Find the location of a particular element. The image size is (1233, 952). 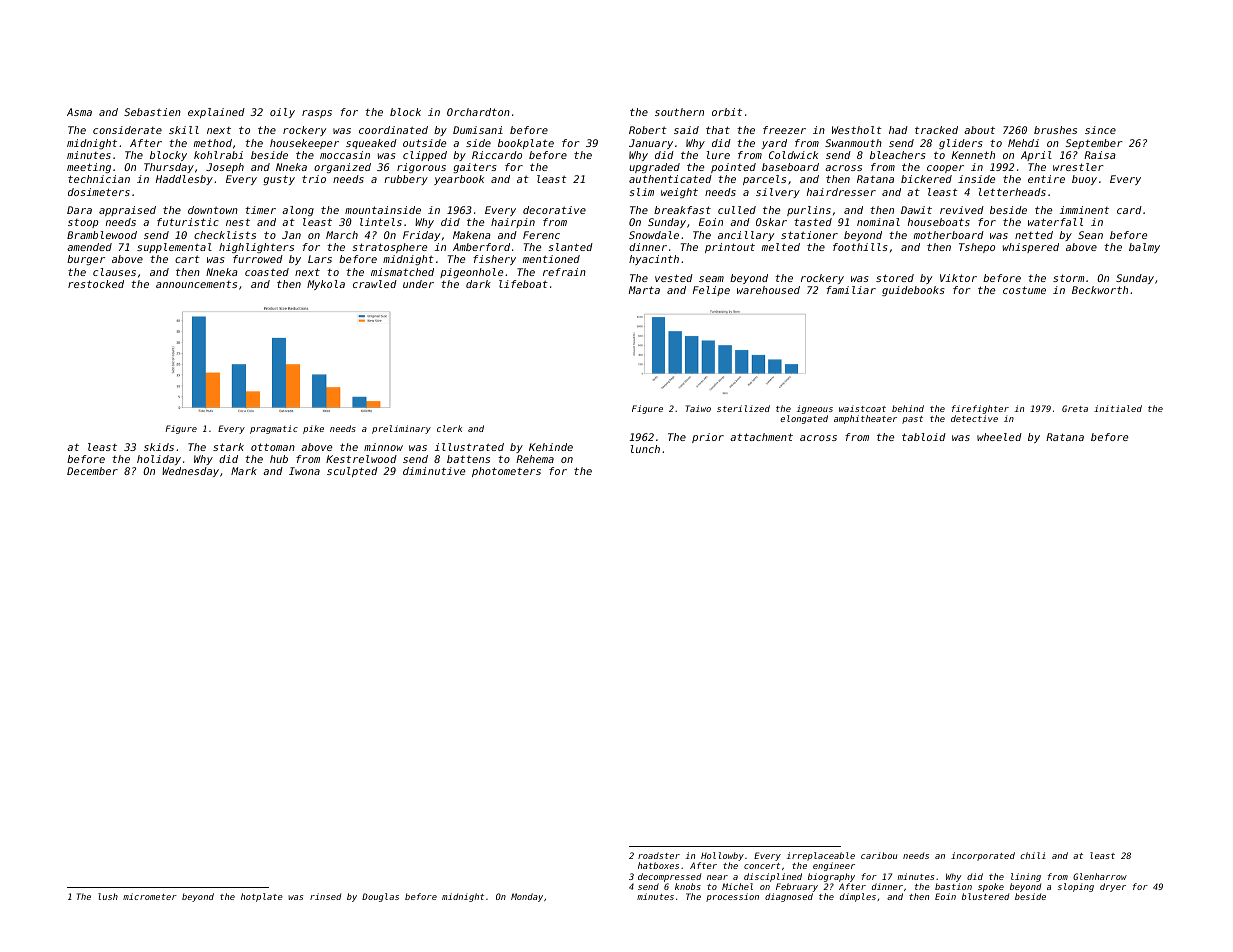

rasps is located at coordinates (317, 114).
